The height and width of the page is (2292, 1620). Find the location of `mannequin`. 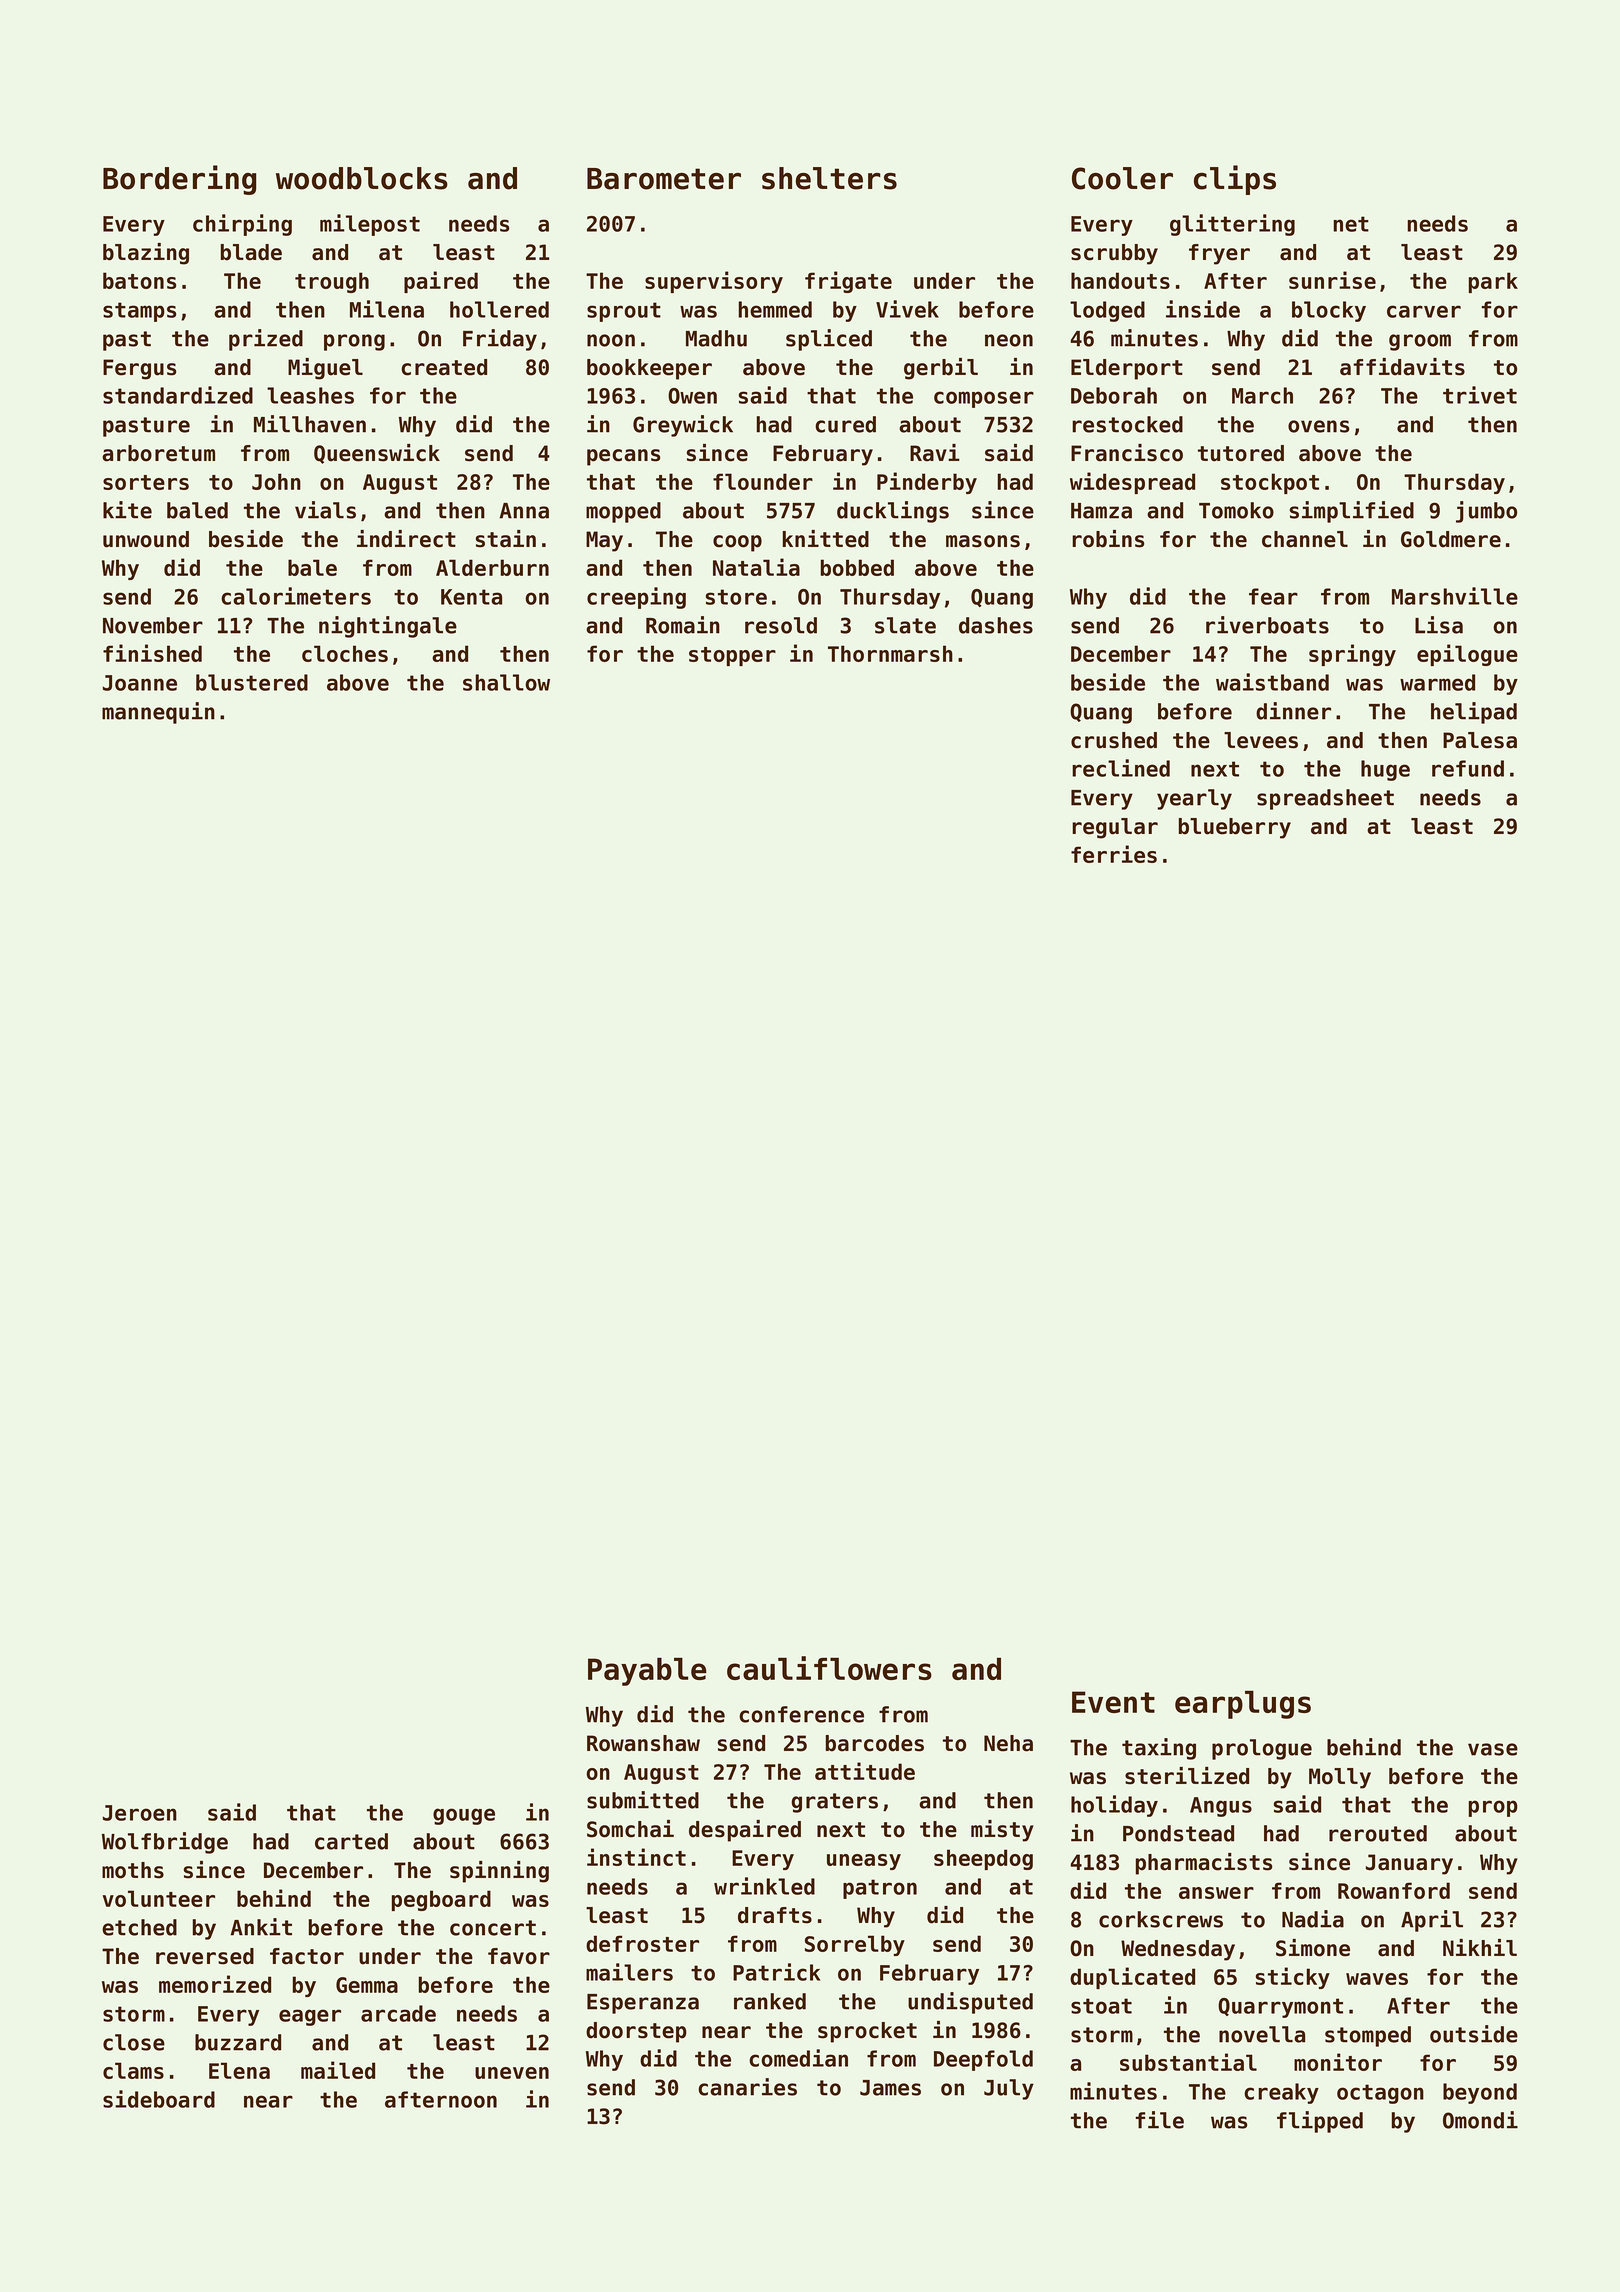

mannequin is located at coordinates (158, 713).
